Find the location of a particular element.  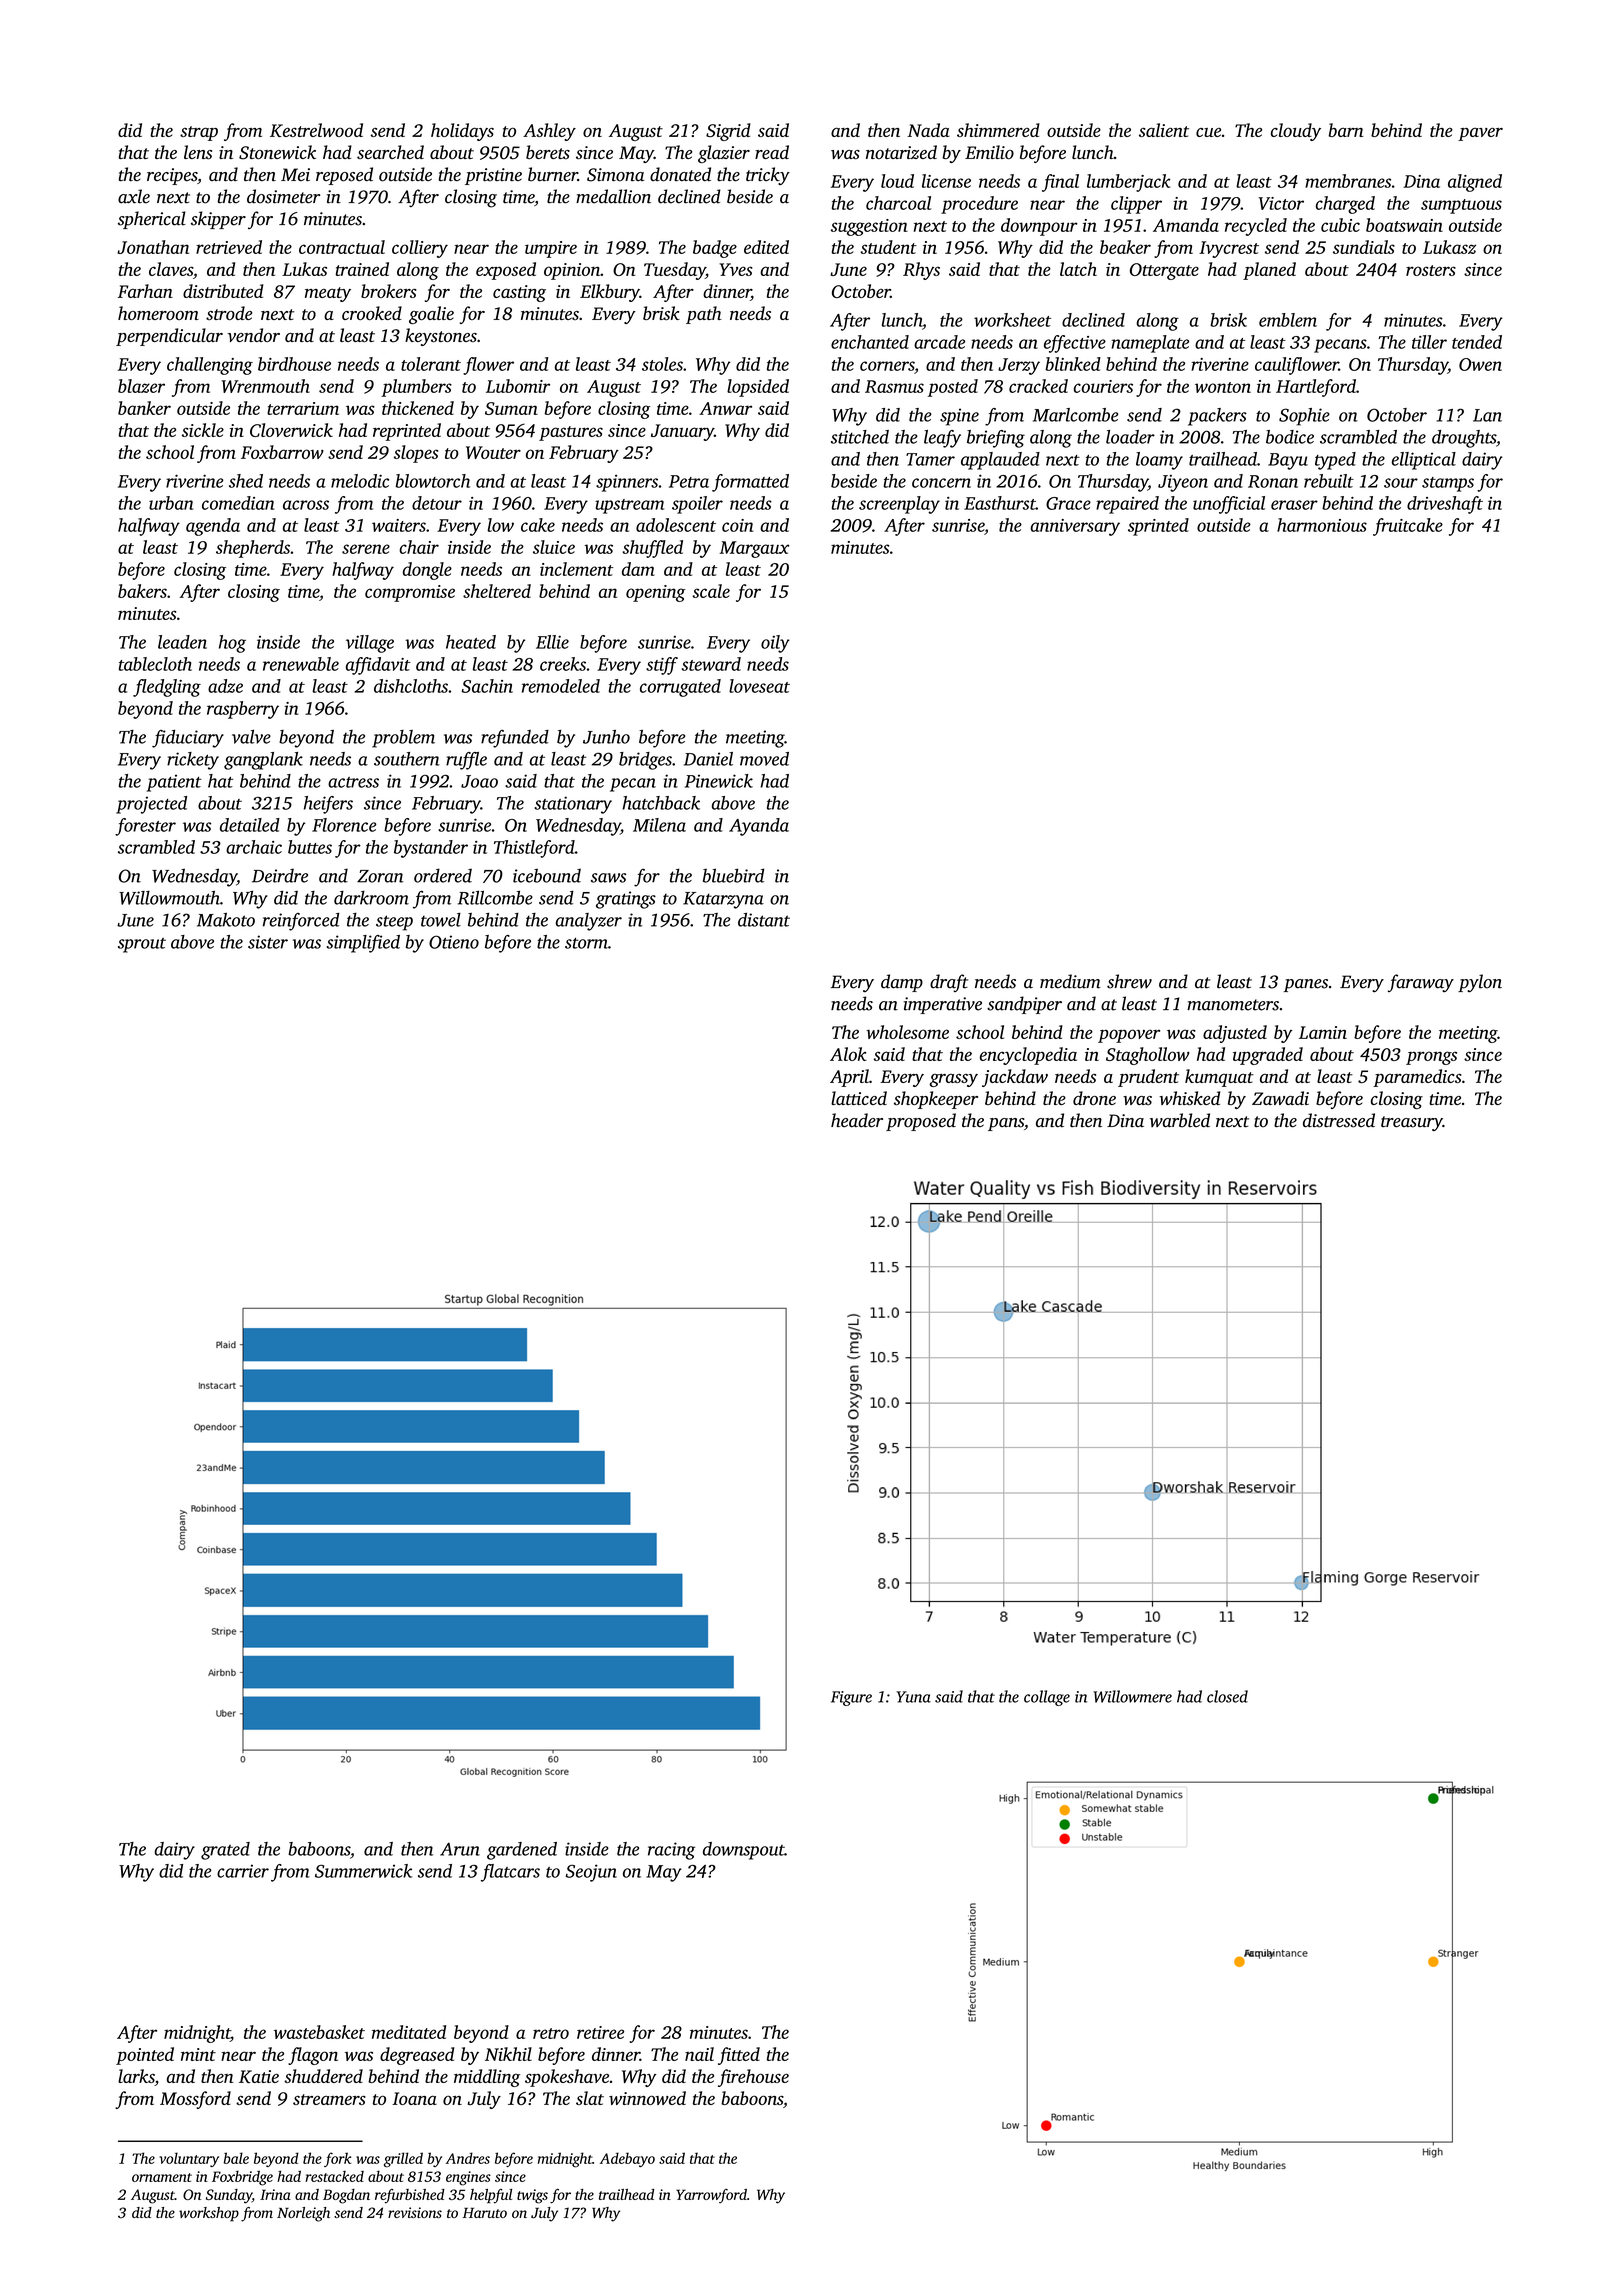

sprout is located at coordinates (142, 945).
